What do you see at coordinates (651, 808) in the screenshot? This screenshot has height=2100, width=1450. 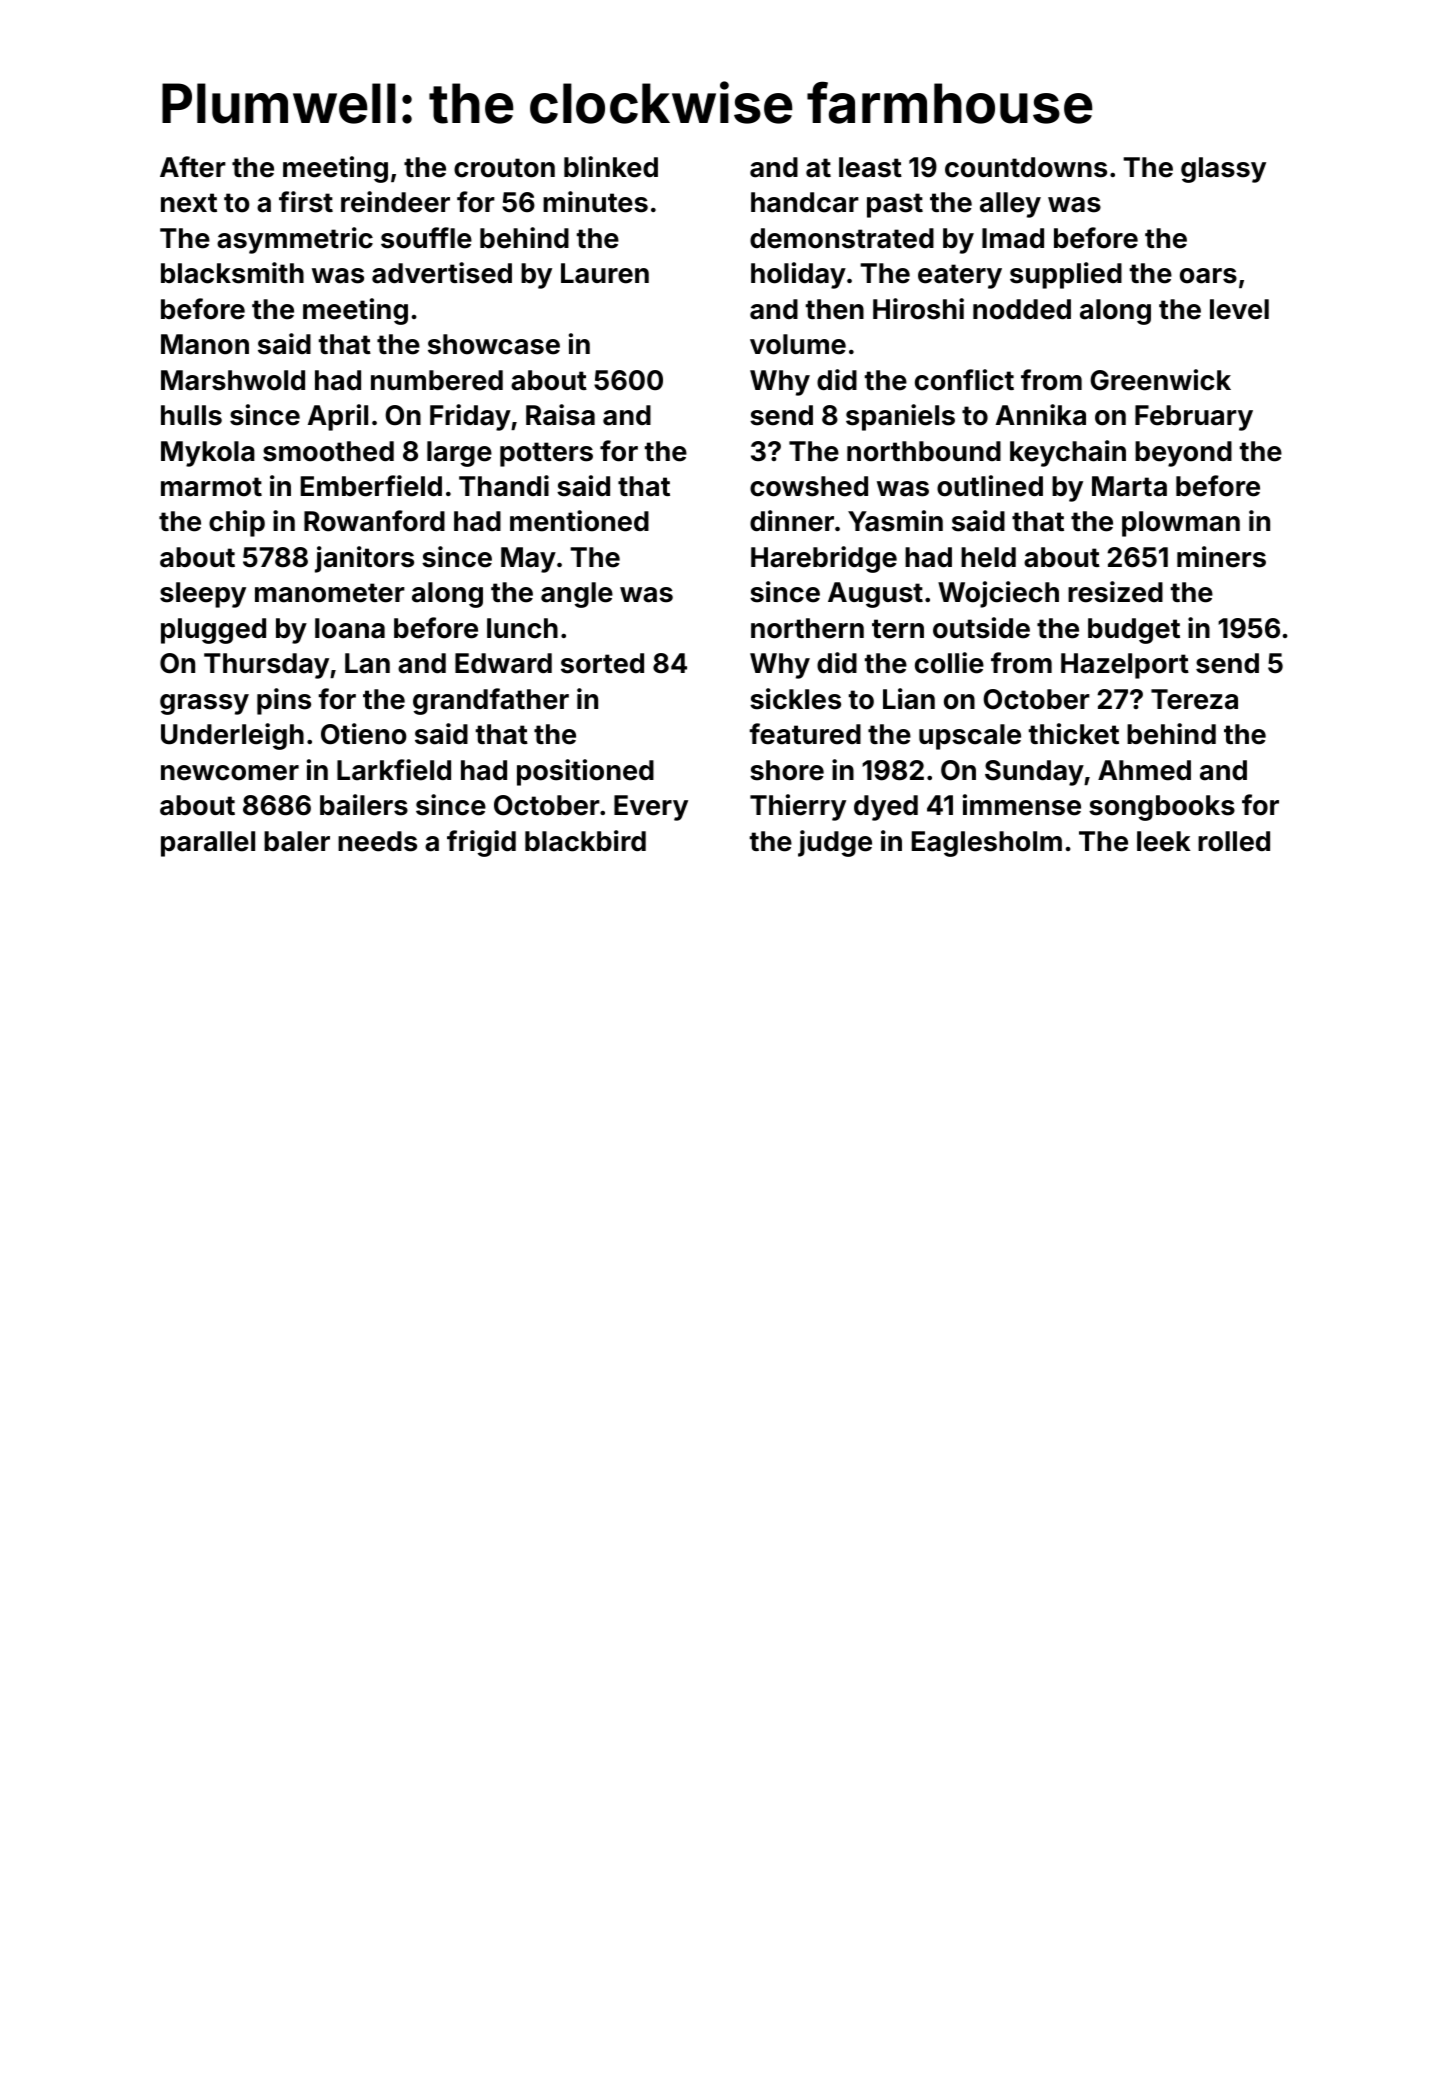 I see `Every` at bounding box center [651, 808].
